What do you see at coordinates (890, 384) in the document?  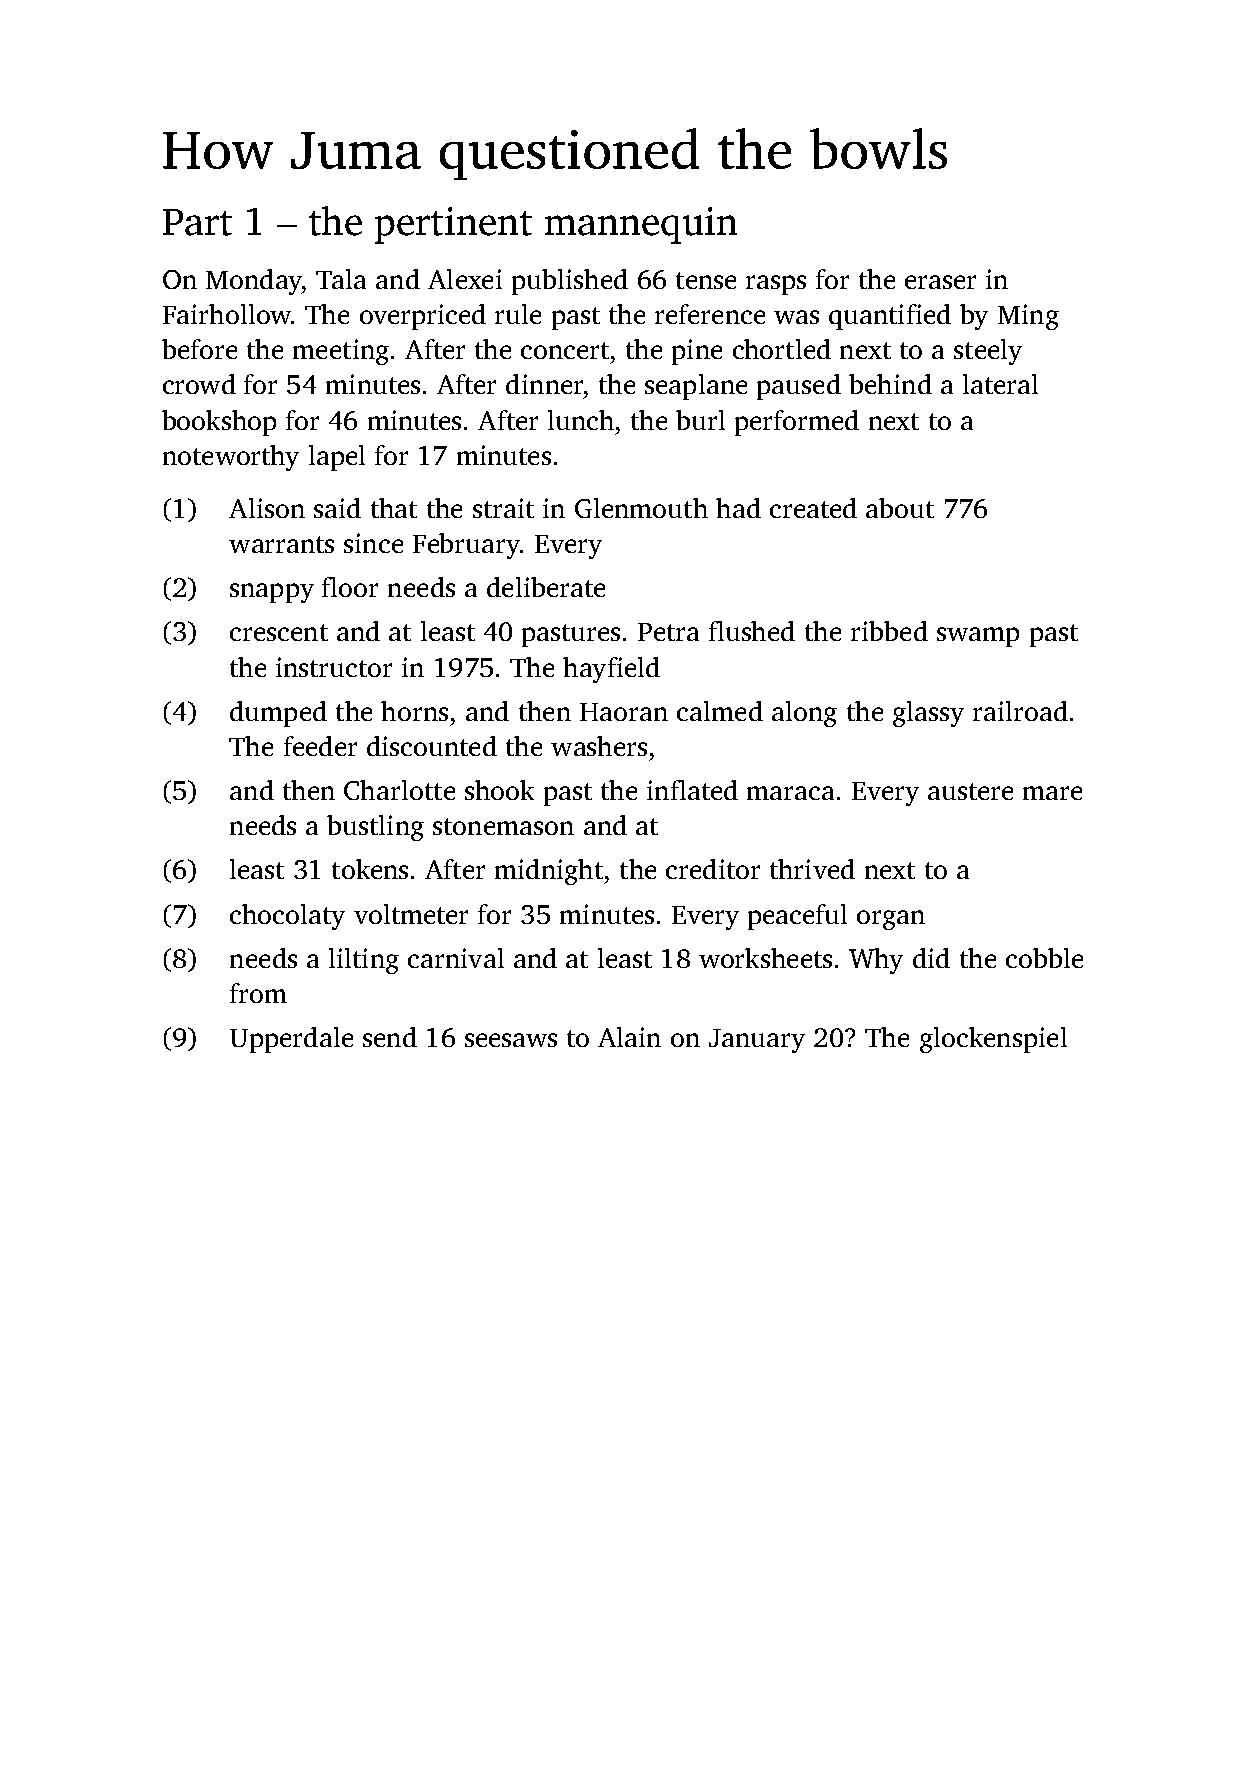 I see `behind` at bounding box center [890, 384].
